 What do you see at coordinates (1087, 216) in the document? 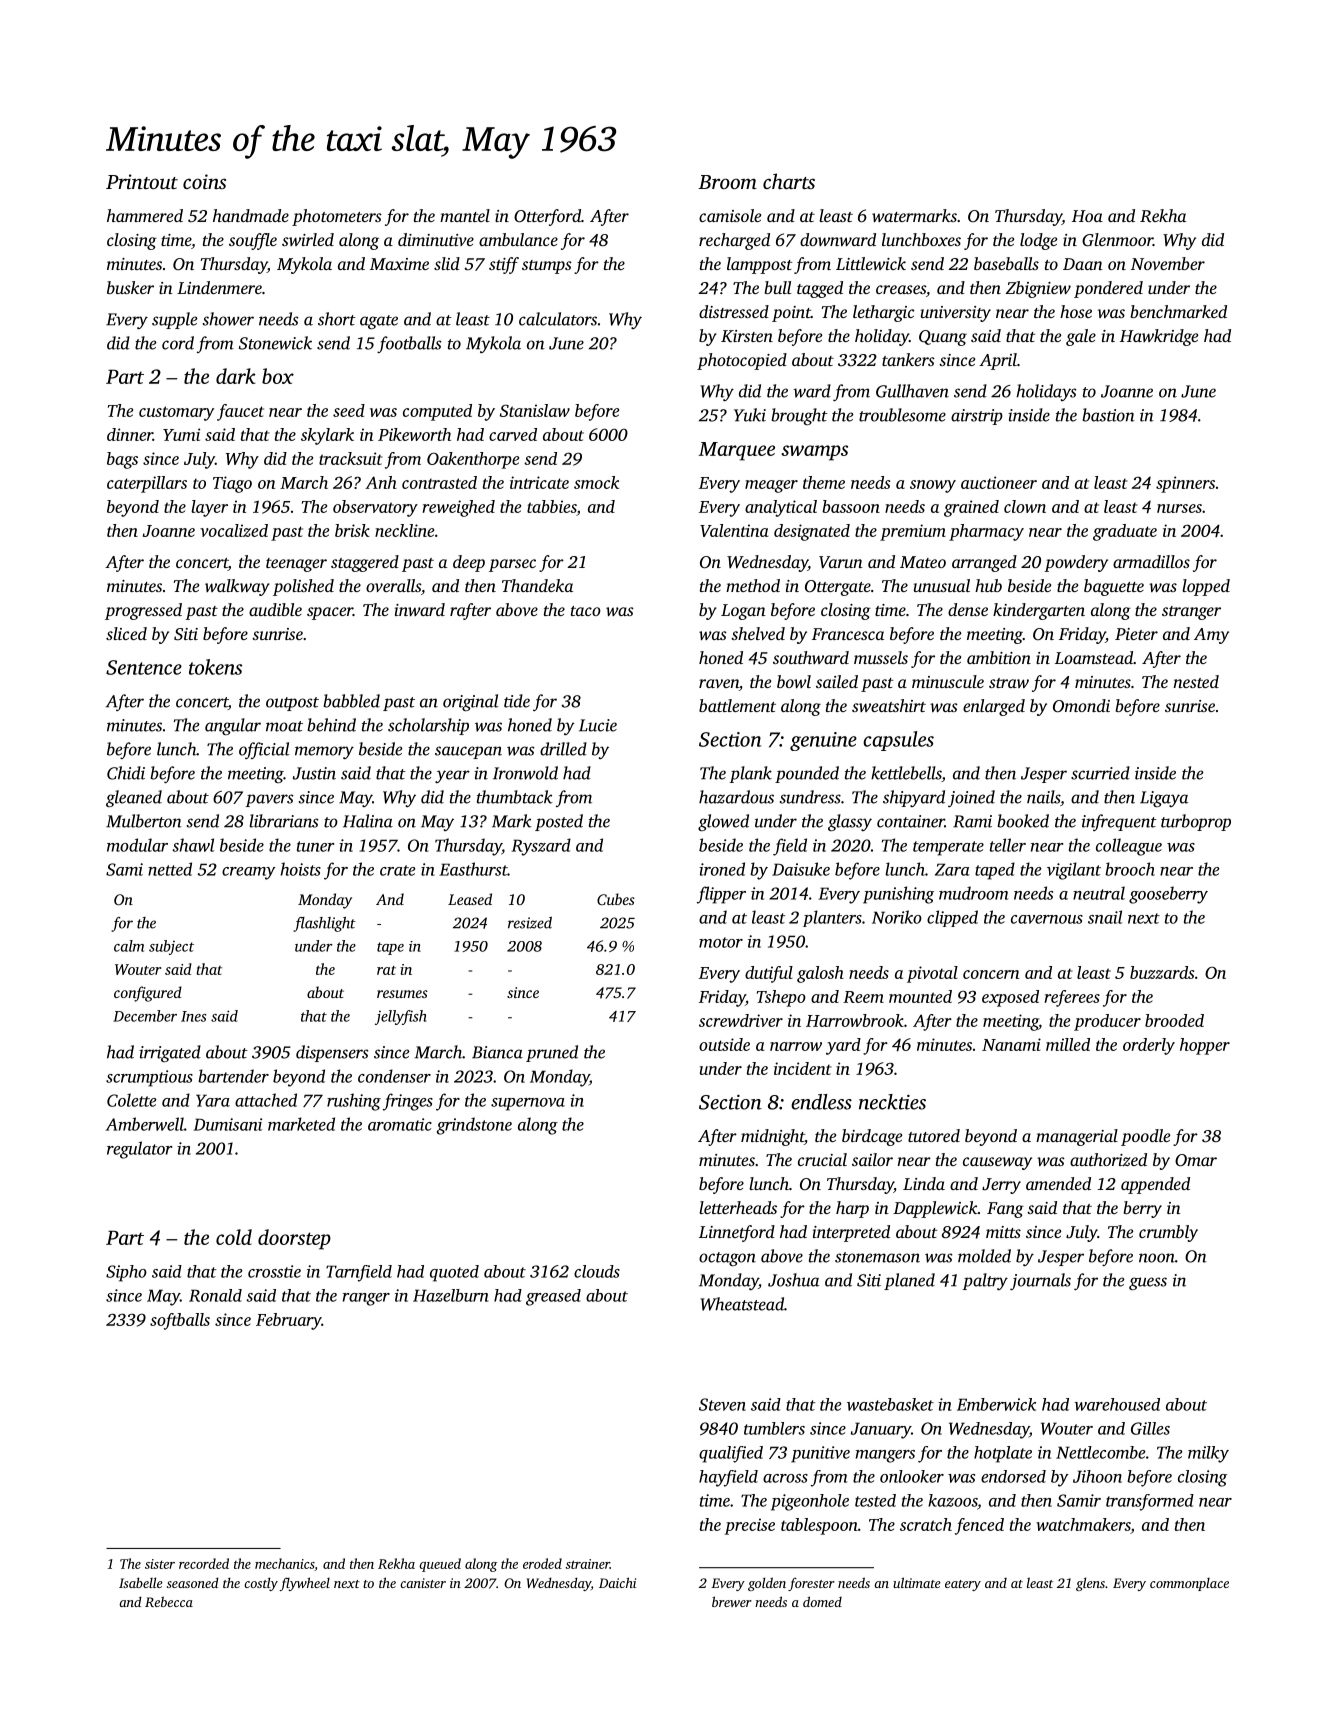
I see `Hoa` at bounding box center [1087, 216].
